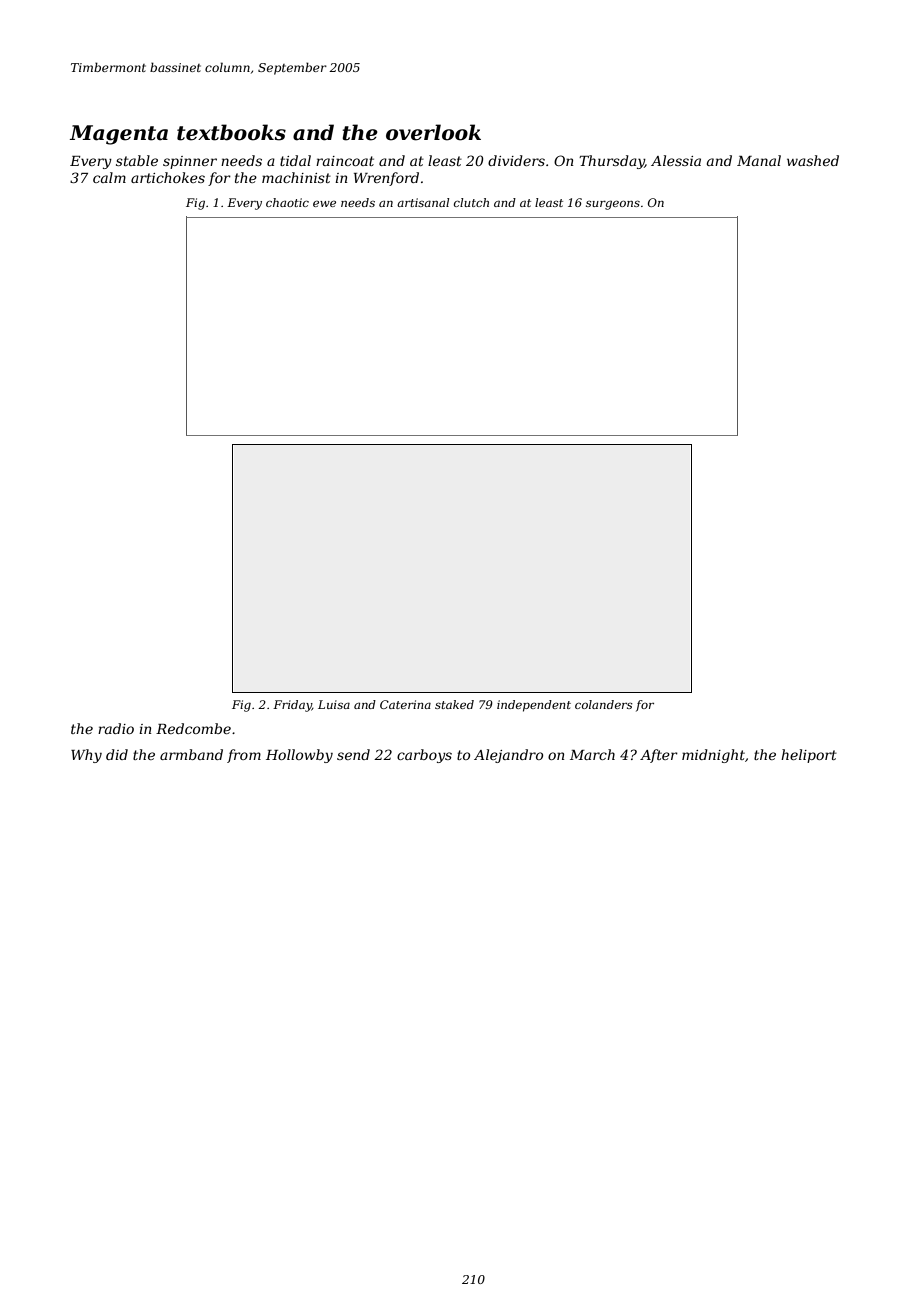 Image resolution: width=924 pixels, height=1308 pixels. Describe the element at coordinates (613, 205) in the image. I see `surgeons` at that location.
